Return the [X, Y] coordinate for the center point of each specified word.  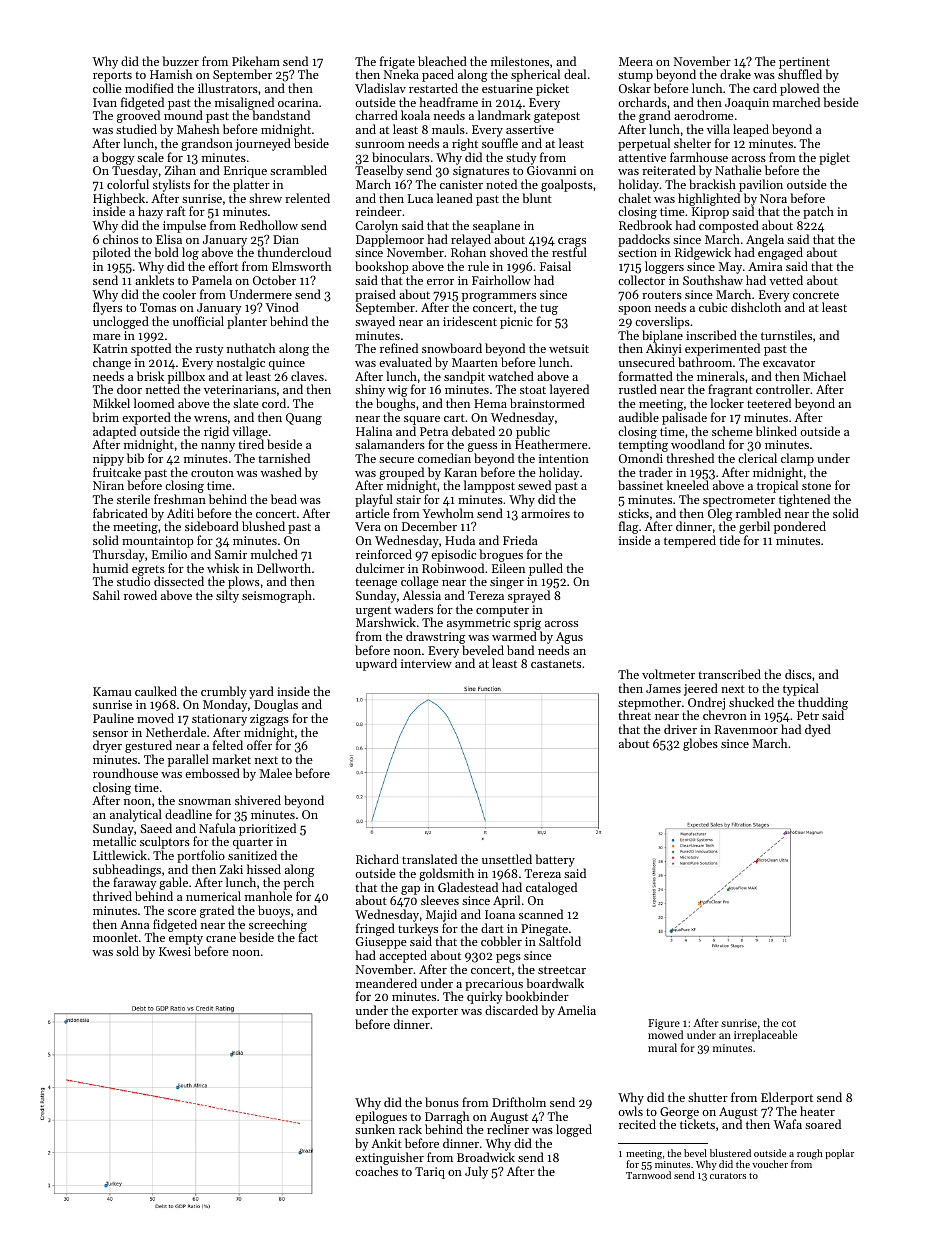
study [521, 158]
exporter [435, 1012]
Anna [134, 924]
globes [700, 744]
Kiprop [710, 213]
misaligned [244, 104]
